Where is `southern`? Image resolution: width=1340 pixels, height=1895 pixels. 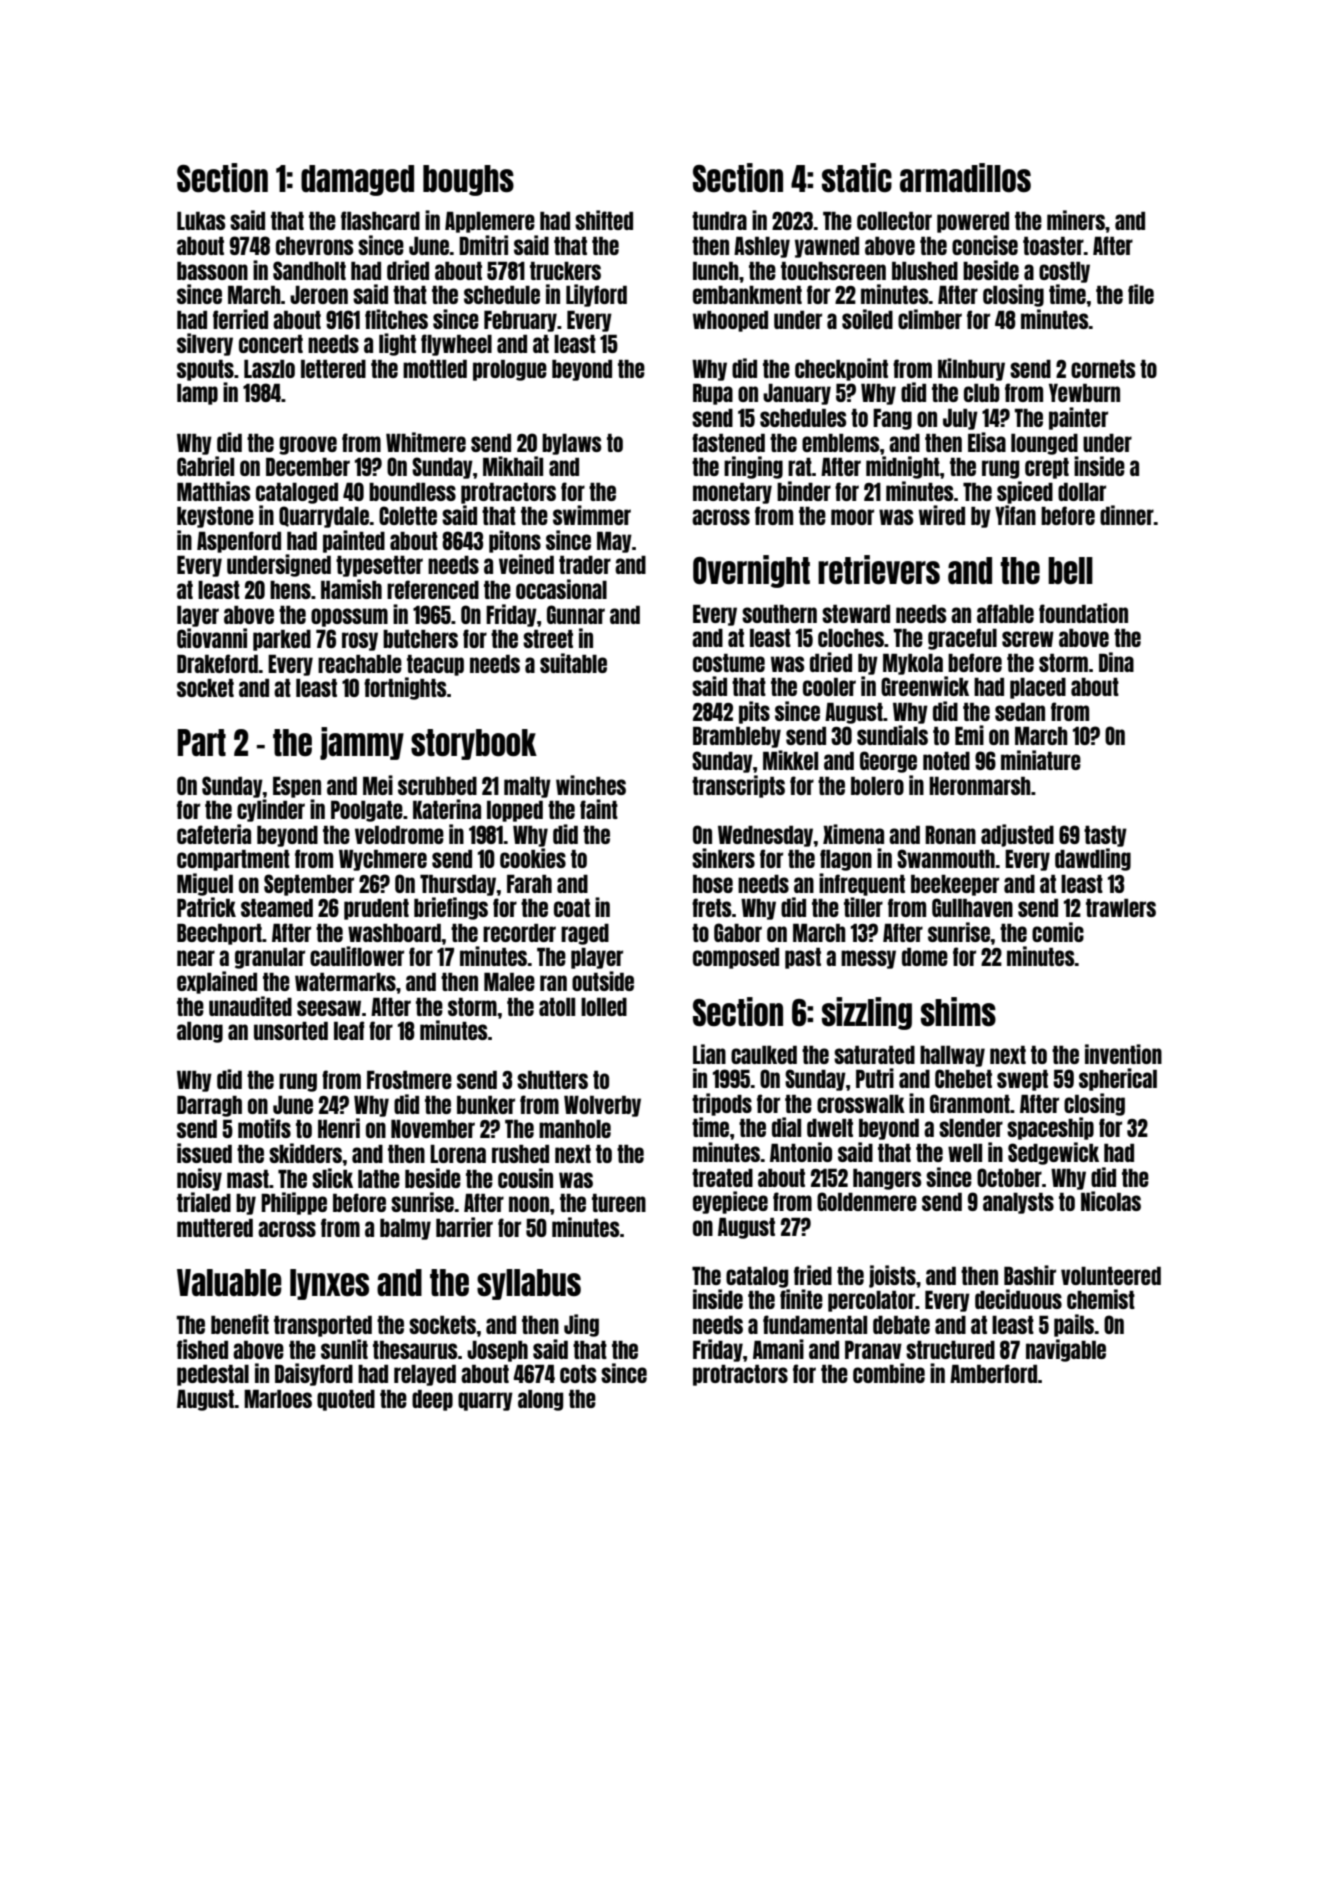 southern is located at coordinates (779, 613).
